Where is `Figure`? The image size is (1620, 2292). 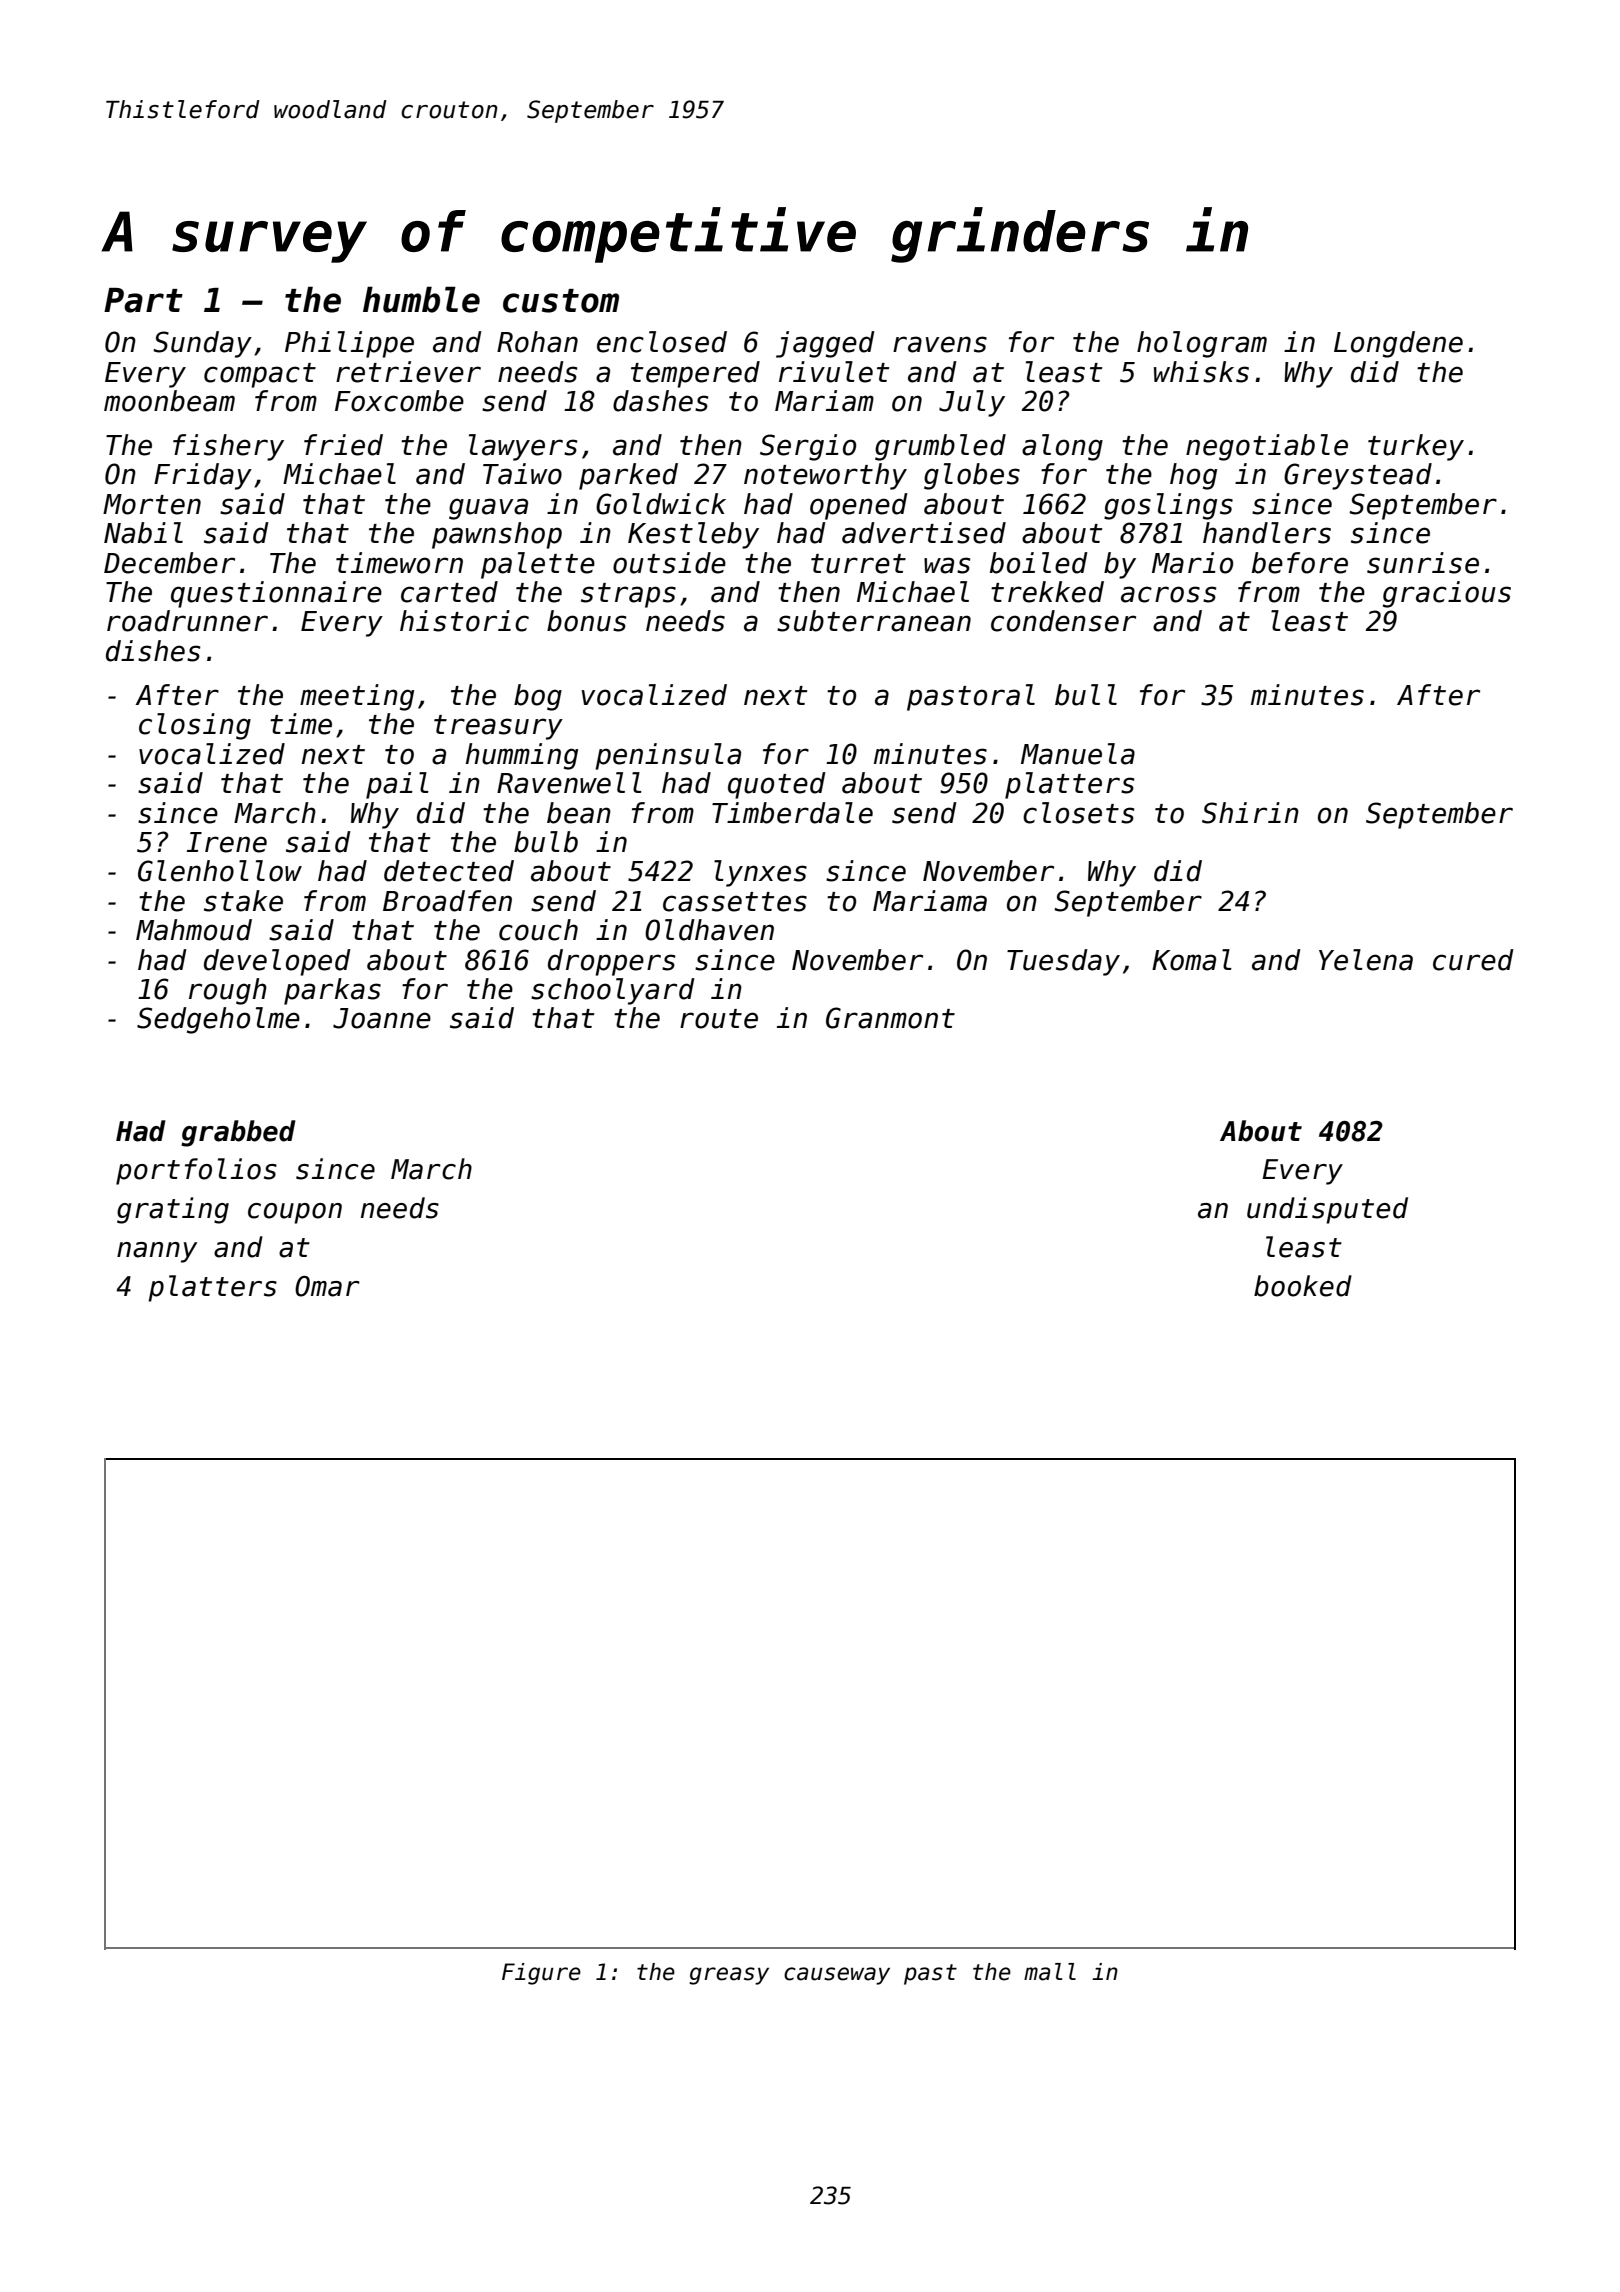 Figure is located at coordinates (541, 1974).
